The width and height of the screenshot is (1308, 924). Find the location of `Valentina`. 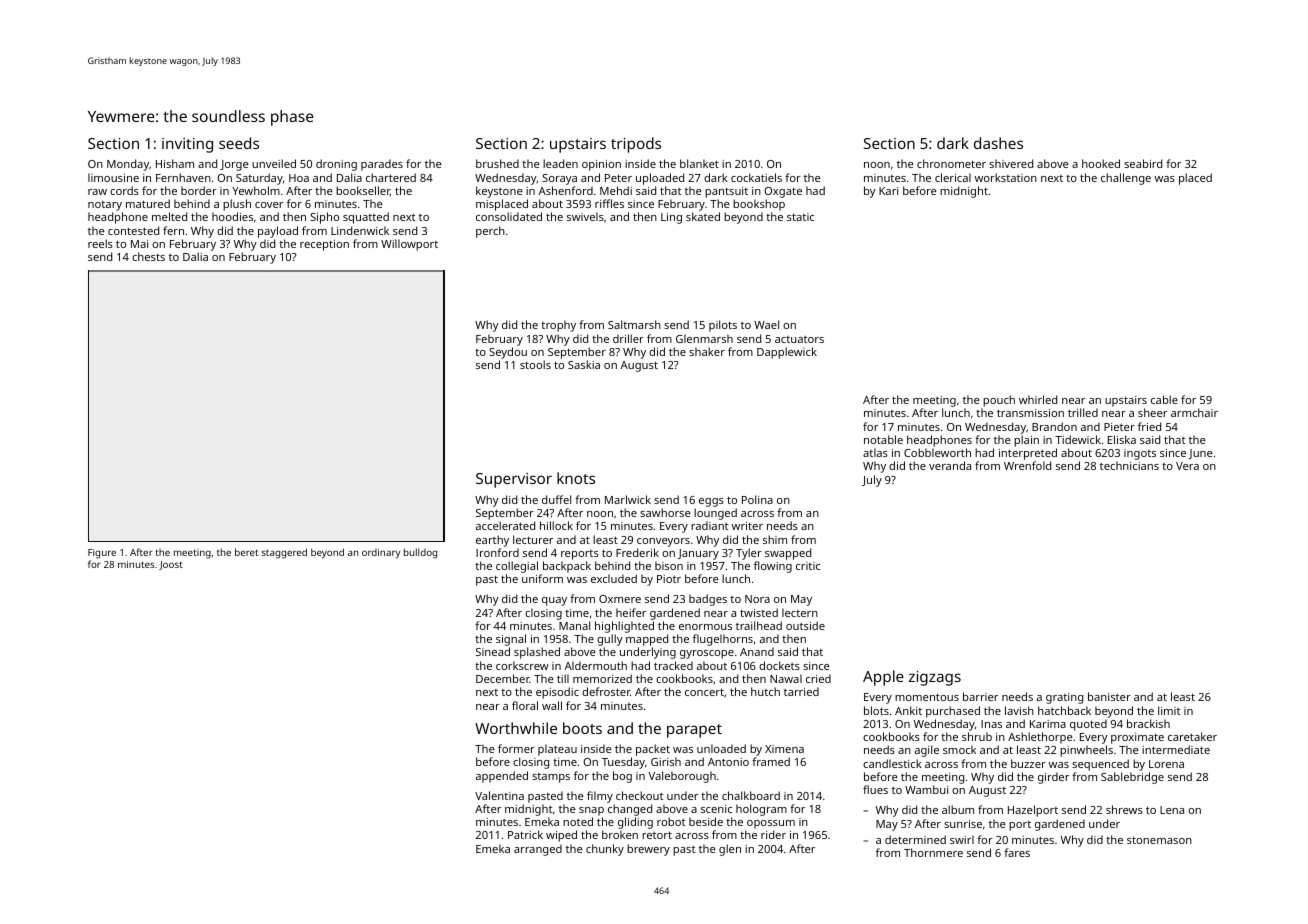

Valentina is located at coordinates (499, 795).
